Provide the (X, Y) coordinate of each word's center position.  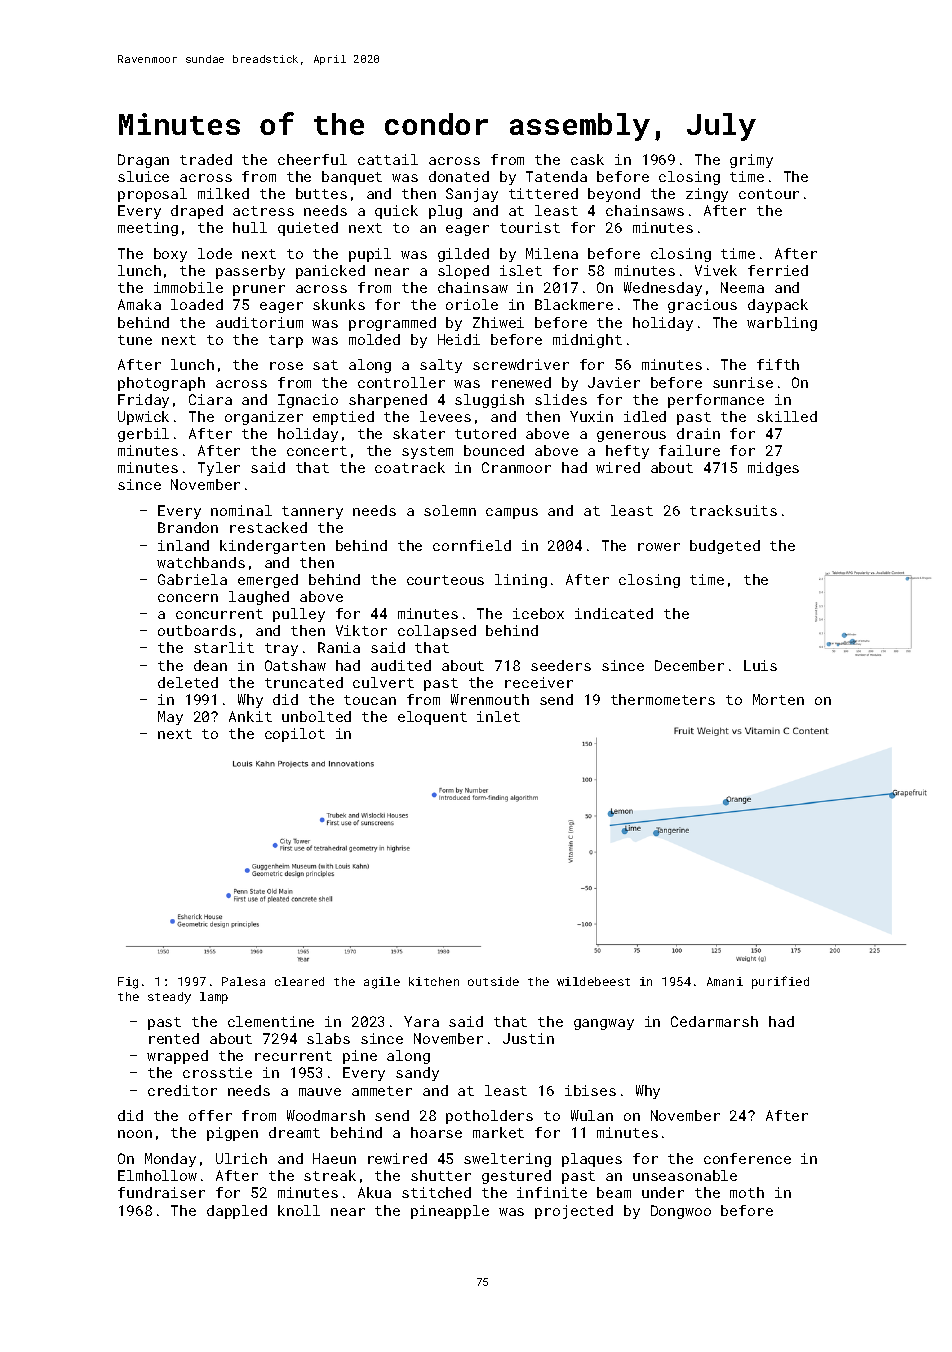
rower (659, 547)
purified (780, 982)
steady (169, 998)
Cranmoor (516, 467)
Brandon (188, 527)
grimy (751, 161)
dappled (237, 1212)
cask (587, 159)
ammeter (382, 1091)
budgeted (725, 547)
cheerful (312, 159)
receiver (539, 682)
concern (188, 598)
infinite (552, 1192)
